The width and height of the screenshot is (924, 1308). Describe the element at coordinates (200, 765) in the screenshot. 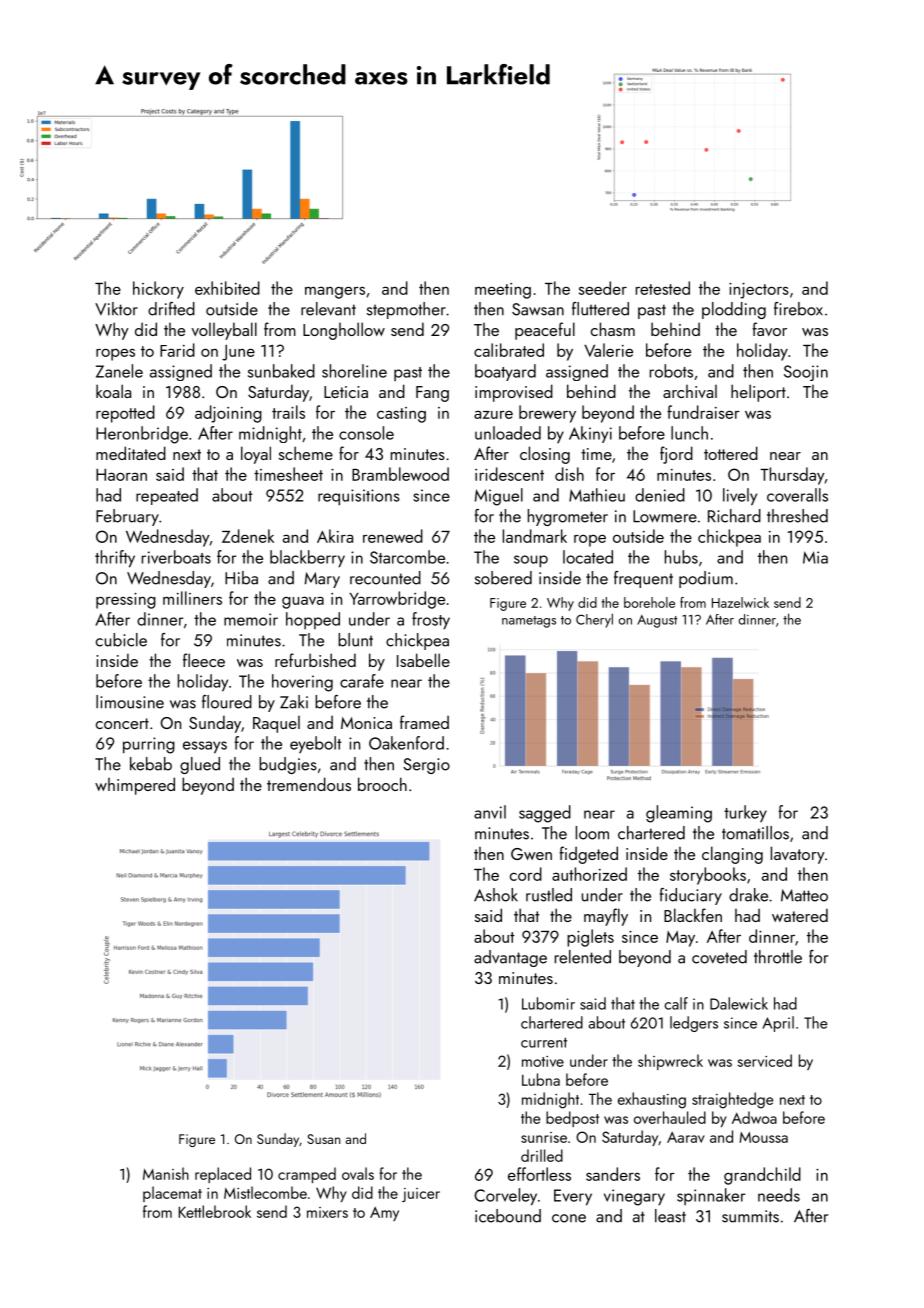

I see `glued` at that location.
